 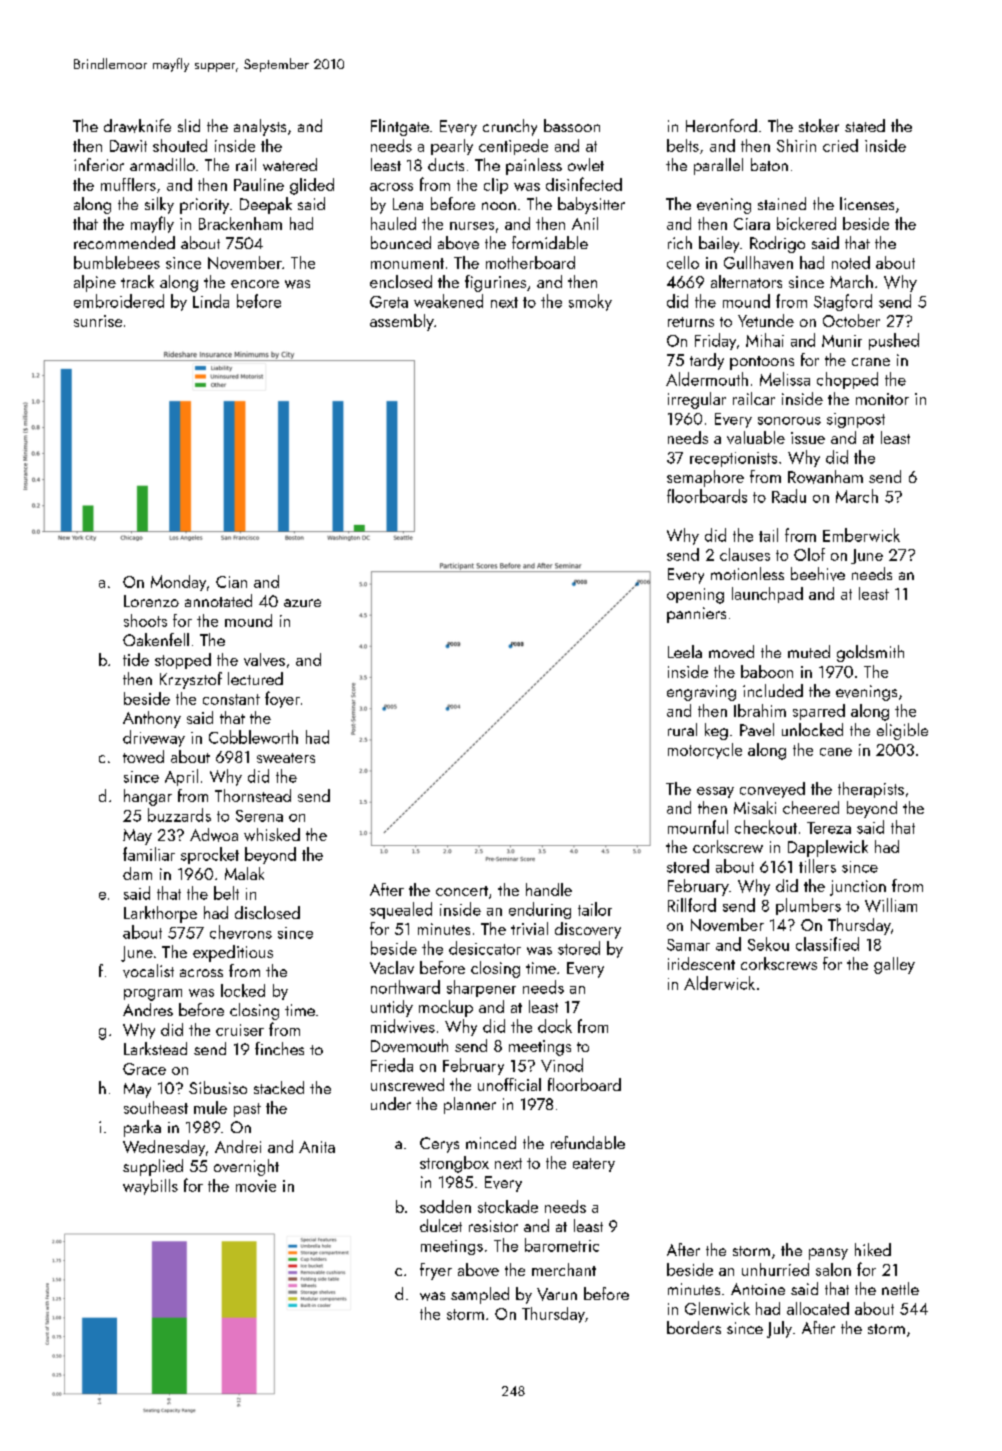 I want to click on Linda, so click(x=211, y=301).
